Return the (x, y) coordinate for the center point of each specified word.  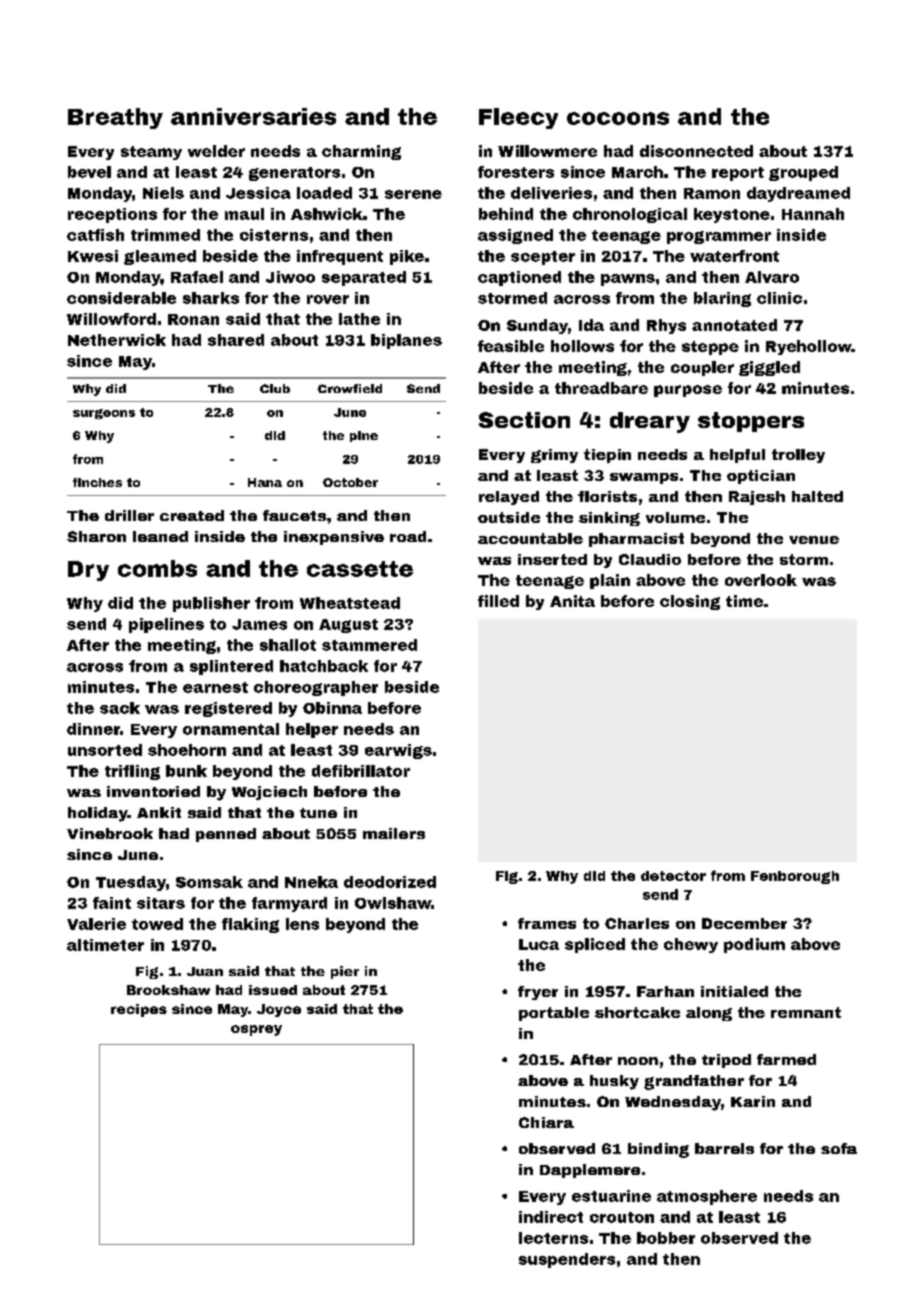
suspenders (567, 1260)
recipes (139, 1010)
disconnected (696, 151)
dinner (93, 729)
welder (216, 151)
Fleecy (518, 118)
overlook (761, 580)
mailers (394, 833)
